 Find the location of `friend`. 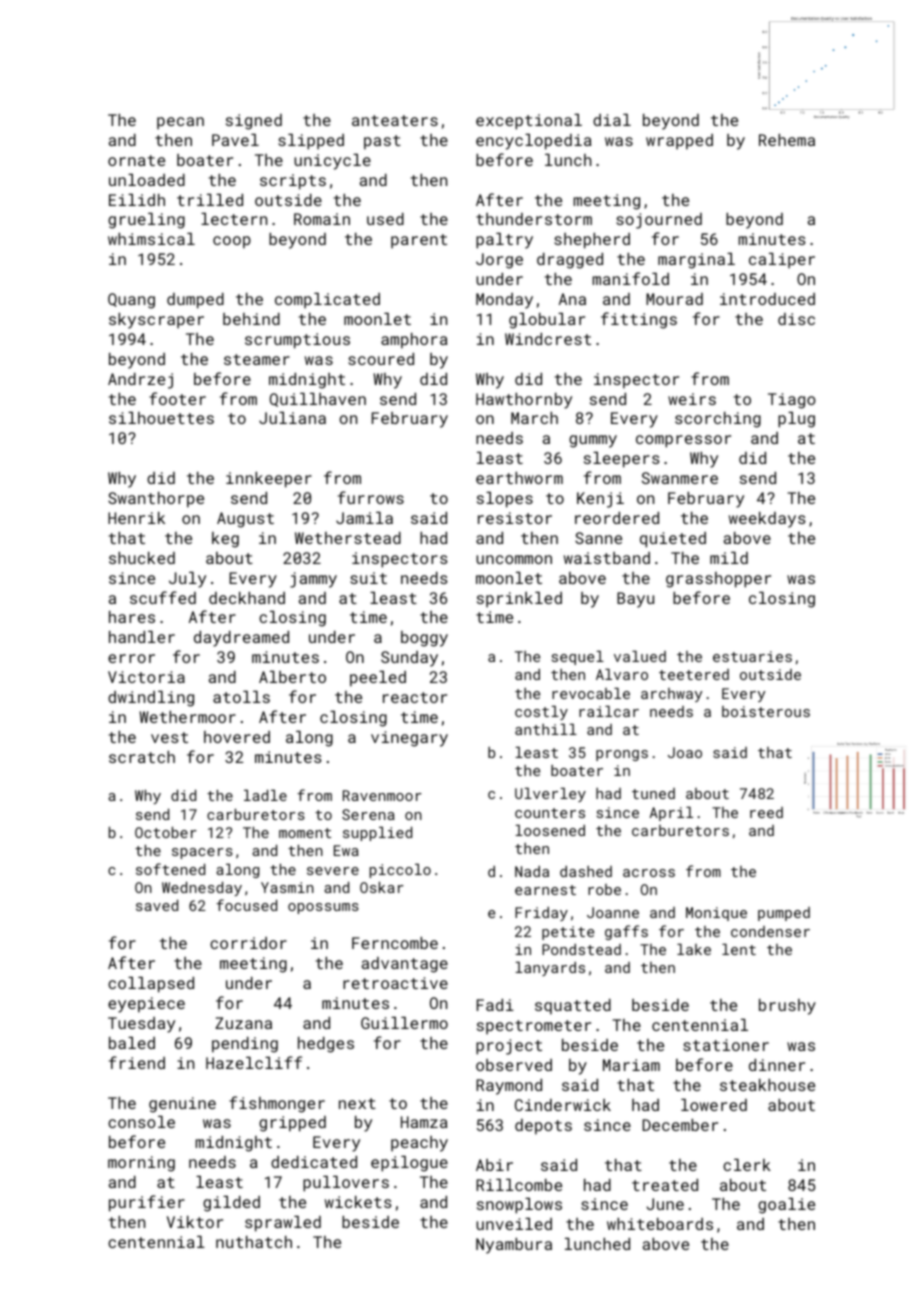

friend is located at coordinates (137, 1062).
